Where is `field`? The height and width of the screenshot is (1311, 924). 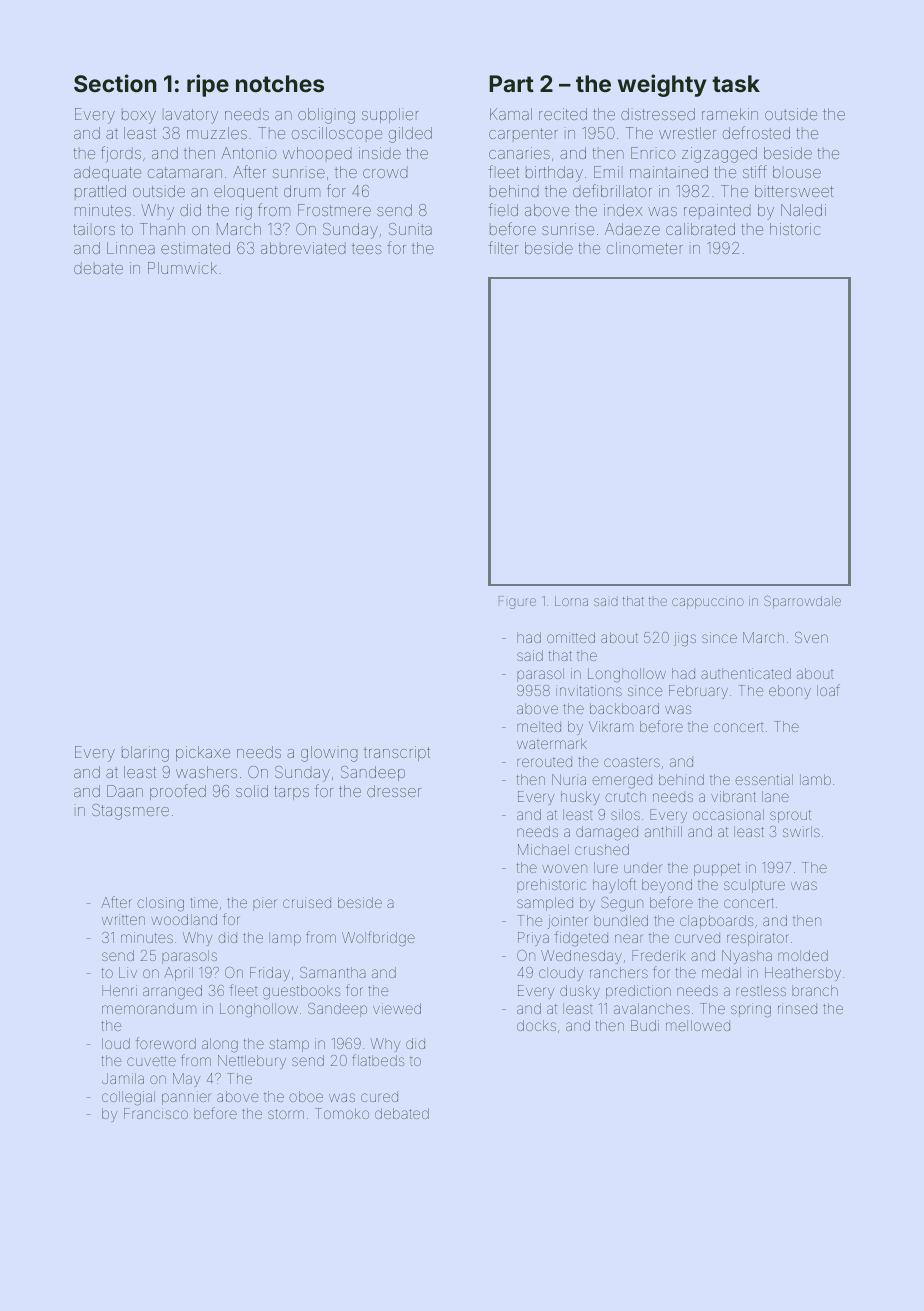
field is located at coordinates (503, 209).
